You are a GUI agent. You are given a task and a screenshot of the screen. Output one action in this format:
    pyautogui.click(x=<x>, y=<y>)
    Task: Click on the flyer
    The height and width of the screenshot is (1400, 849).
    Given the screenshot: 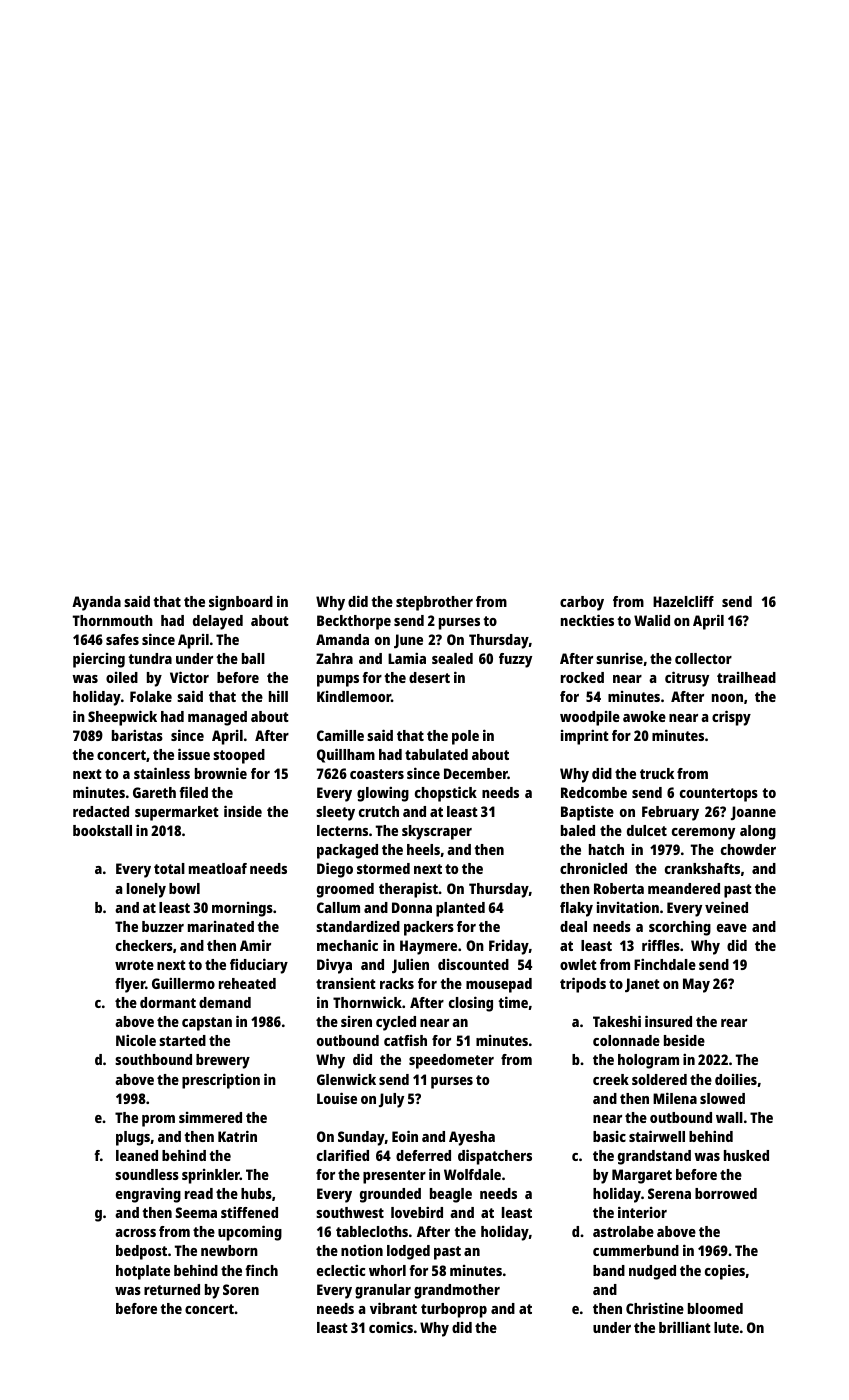 What is the action you would take?
    pyautogui.click(x=130, y=985)
